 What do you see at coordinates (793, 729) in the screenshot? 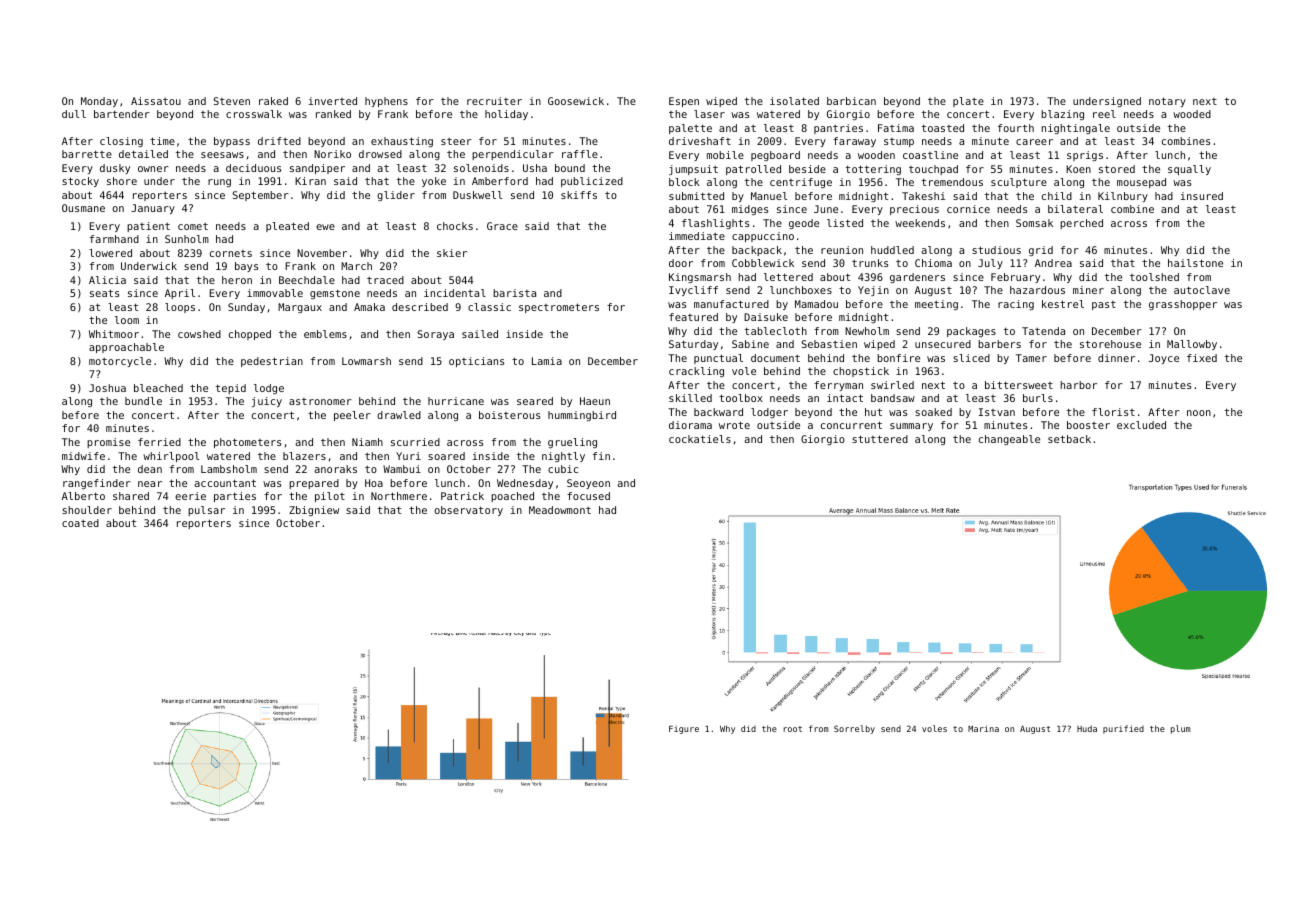
I see `root` at bounding box center [793, 729].
